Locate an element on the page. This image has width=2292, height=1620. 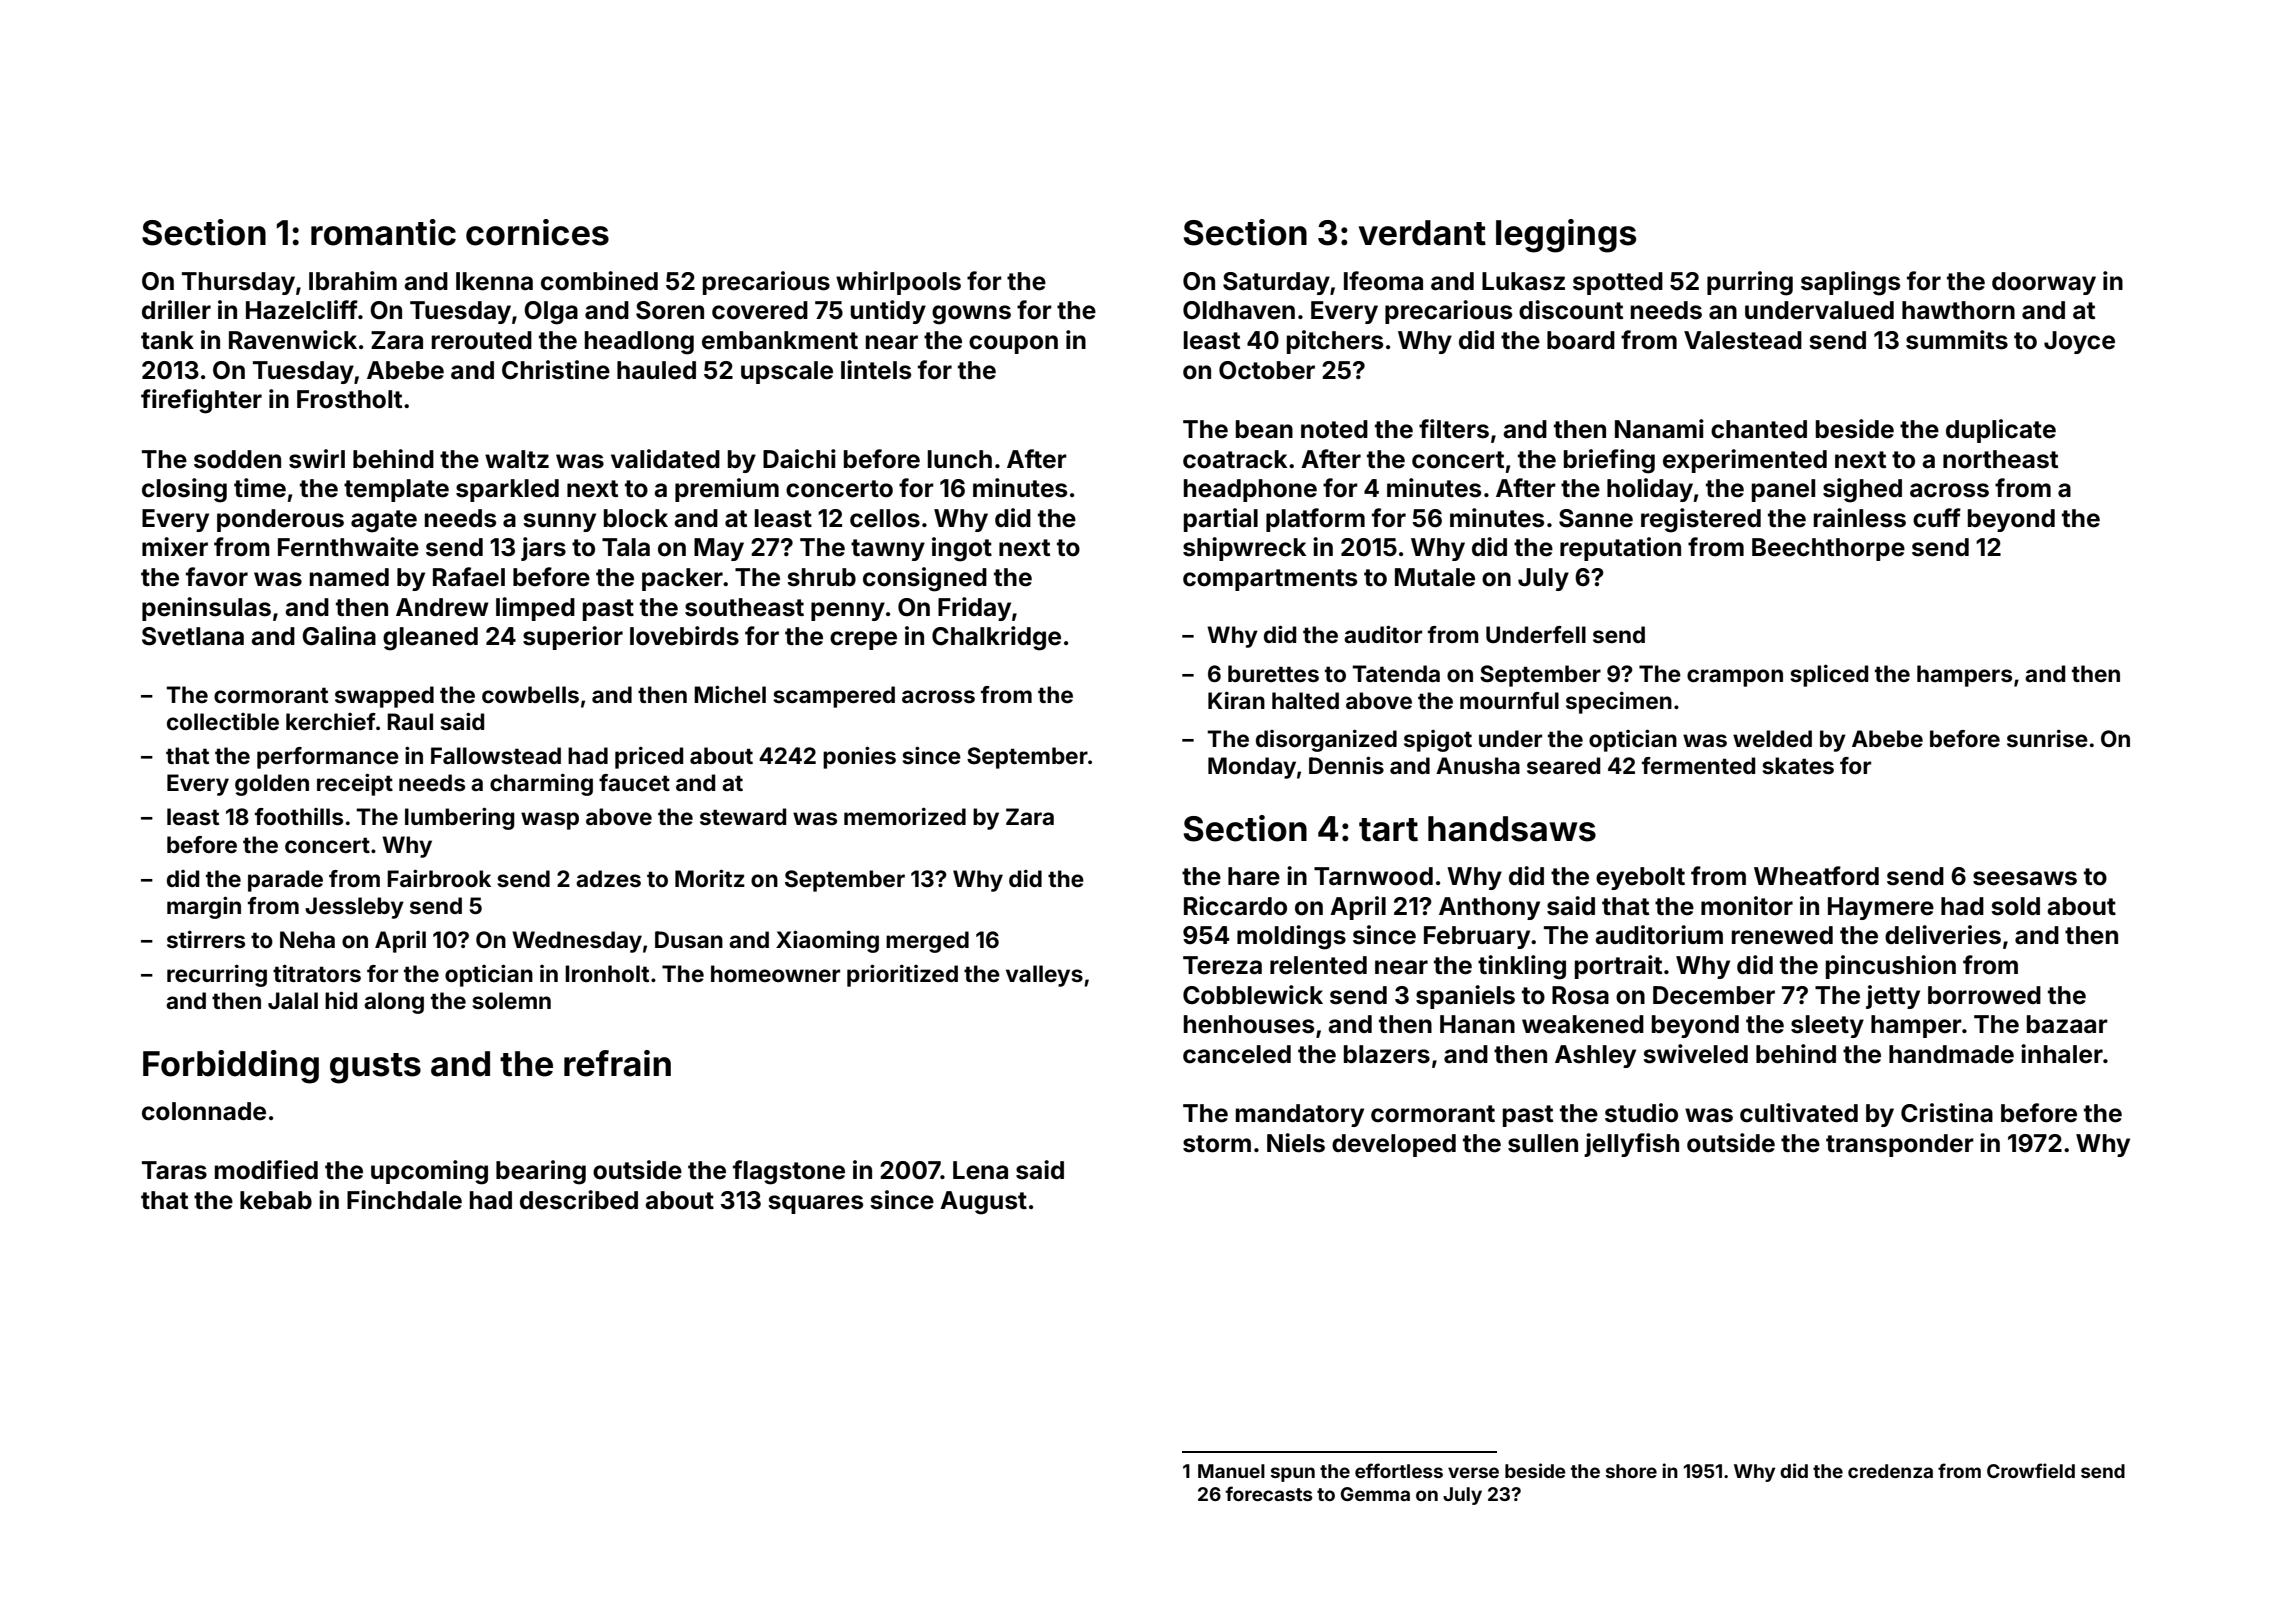
homeowner is located at coordinates (775, 973).
